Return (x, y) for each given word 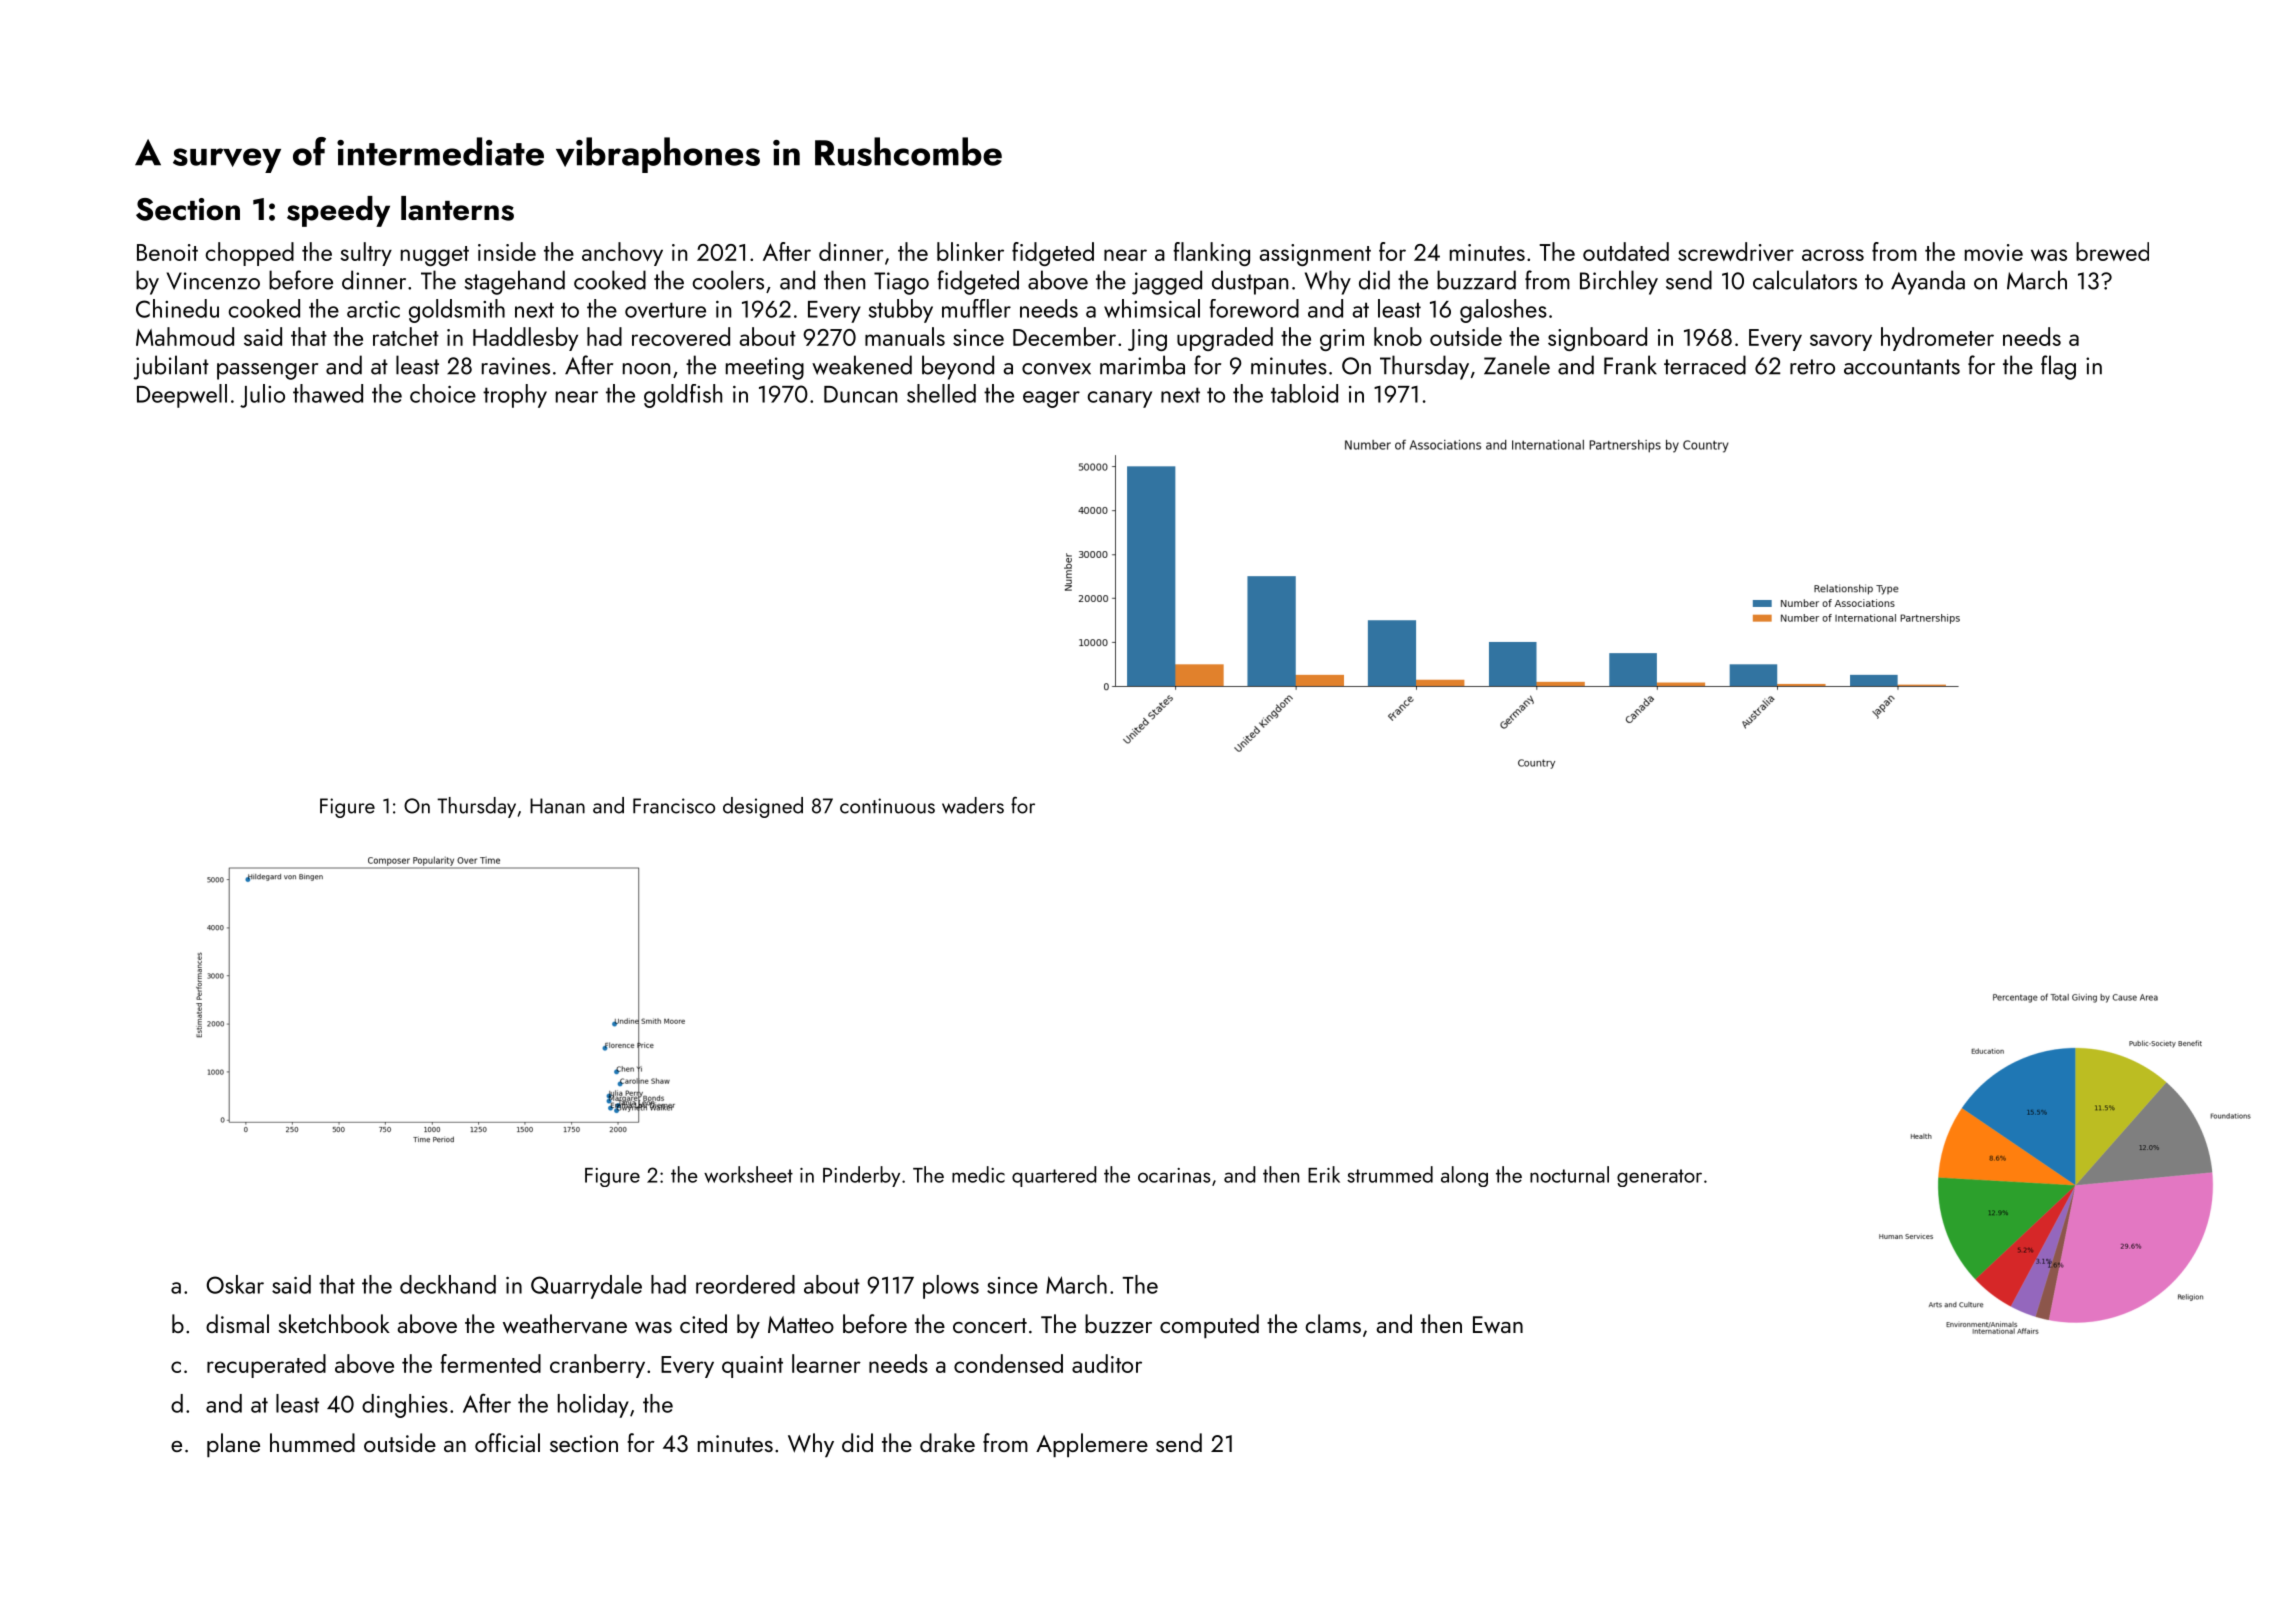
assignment (1315, 255)
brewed (2112, 251)
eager (1051, 399)
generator (1659, 1178)
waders (973, 805)
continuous (887, 806)
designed (763, 807)
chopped (250, 254)
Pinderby (861, 1176)
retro (1812, 367)
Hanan (557, 806)
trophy (515, 396)
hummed (312, 1442)
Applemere (1092, 1445)
